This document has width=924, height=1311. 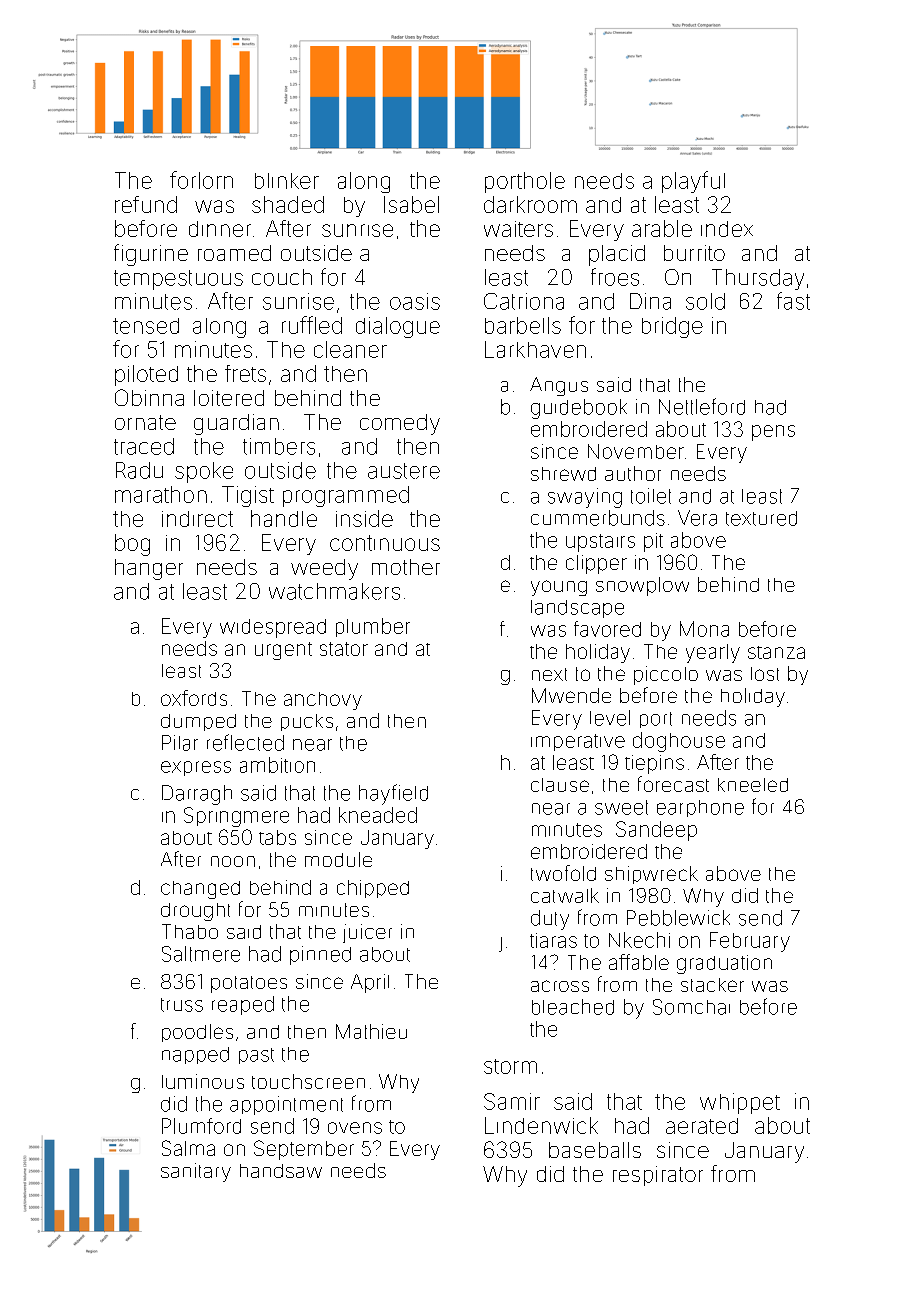 What do you see at coordinates (712, 985) in the document?
I see `stacker` at bounding box center [712, 985].
